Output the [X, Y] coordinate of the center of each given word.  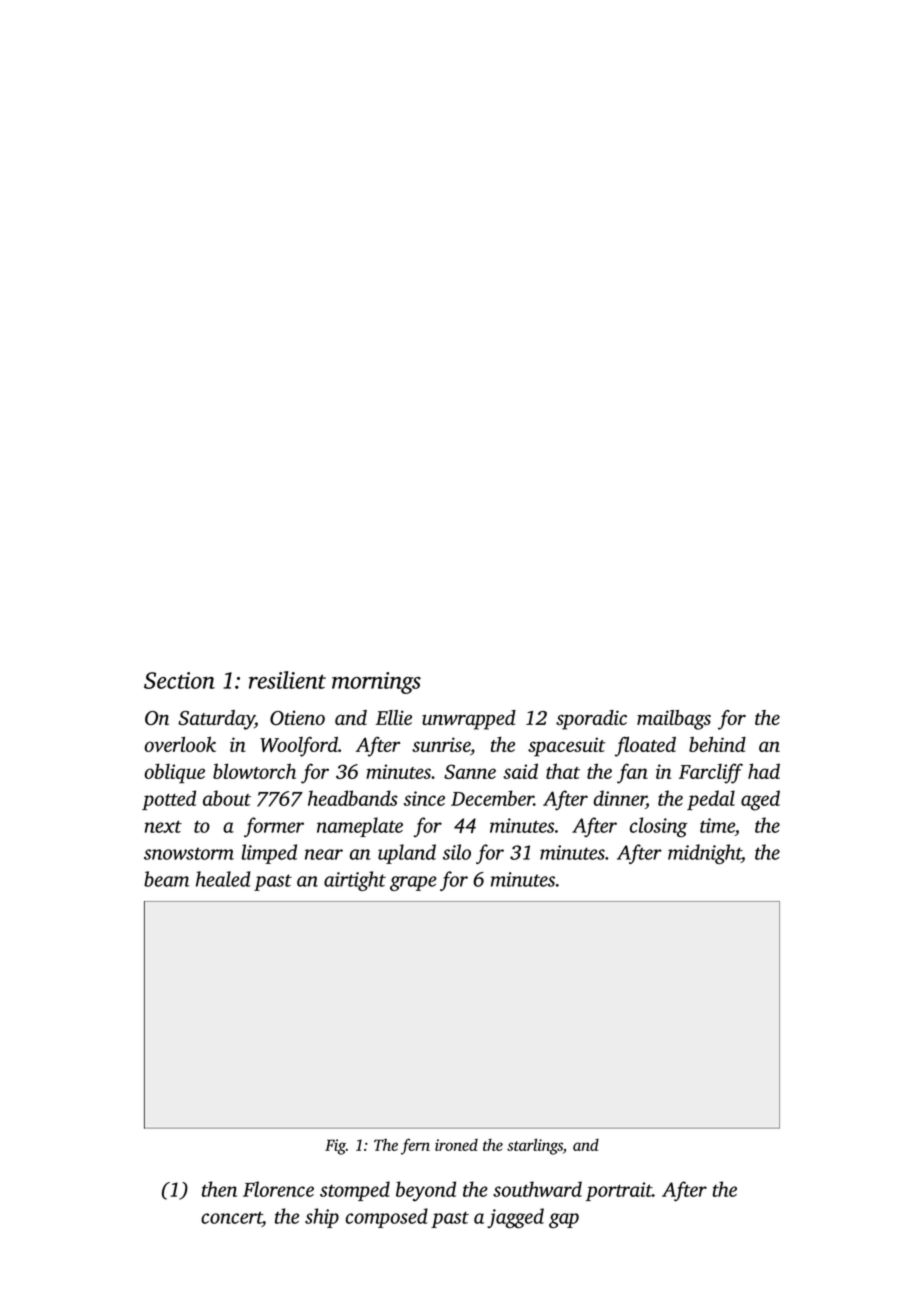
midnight [704, 854]
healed [223, 879]
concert [231, 1217]
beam [166, 879]
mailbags [674, 720]
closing [659, 827]
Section [179, 680]
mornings [376, 683]
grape [413, 883]
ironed [456, 1145]
